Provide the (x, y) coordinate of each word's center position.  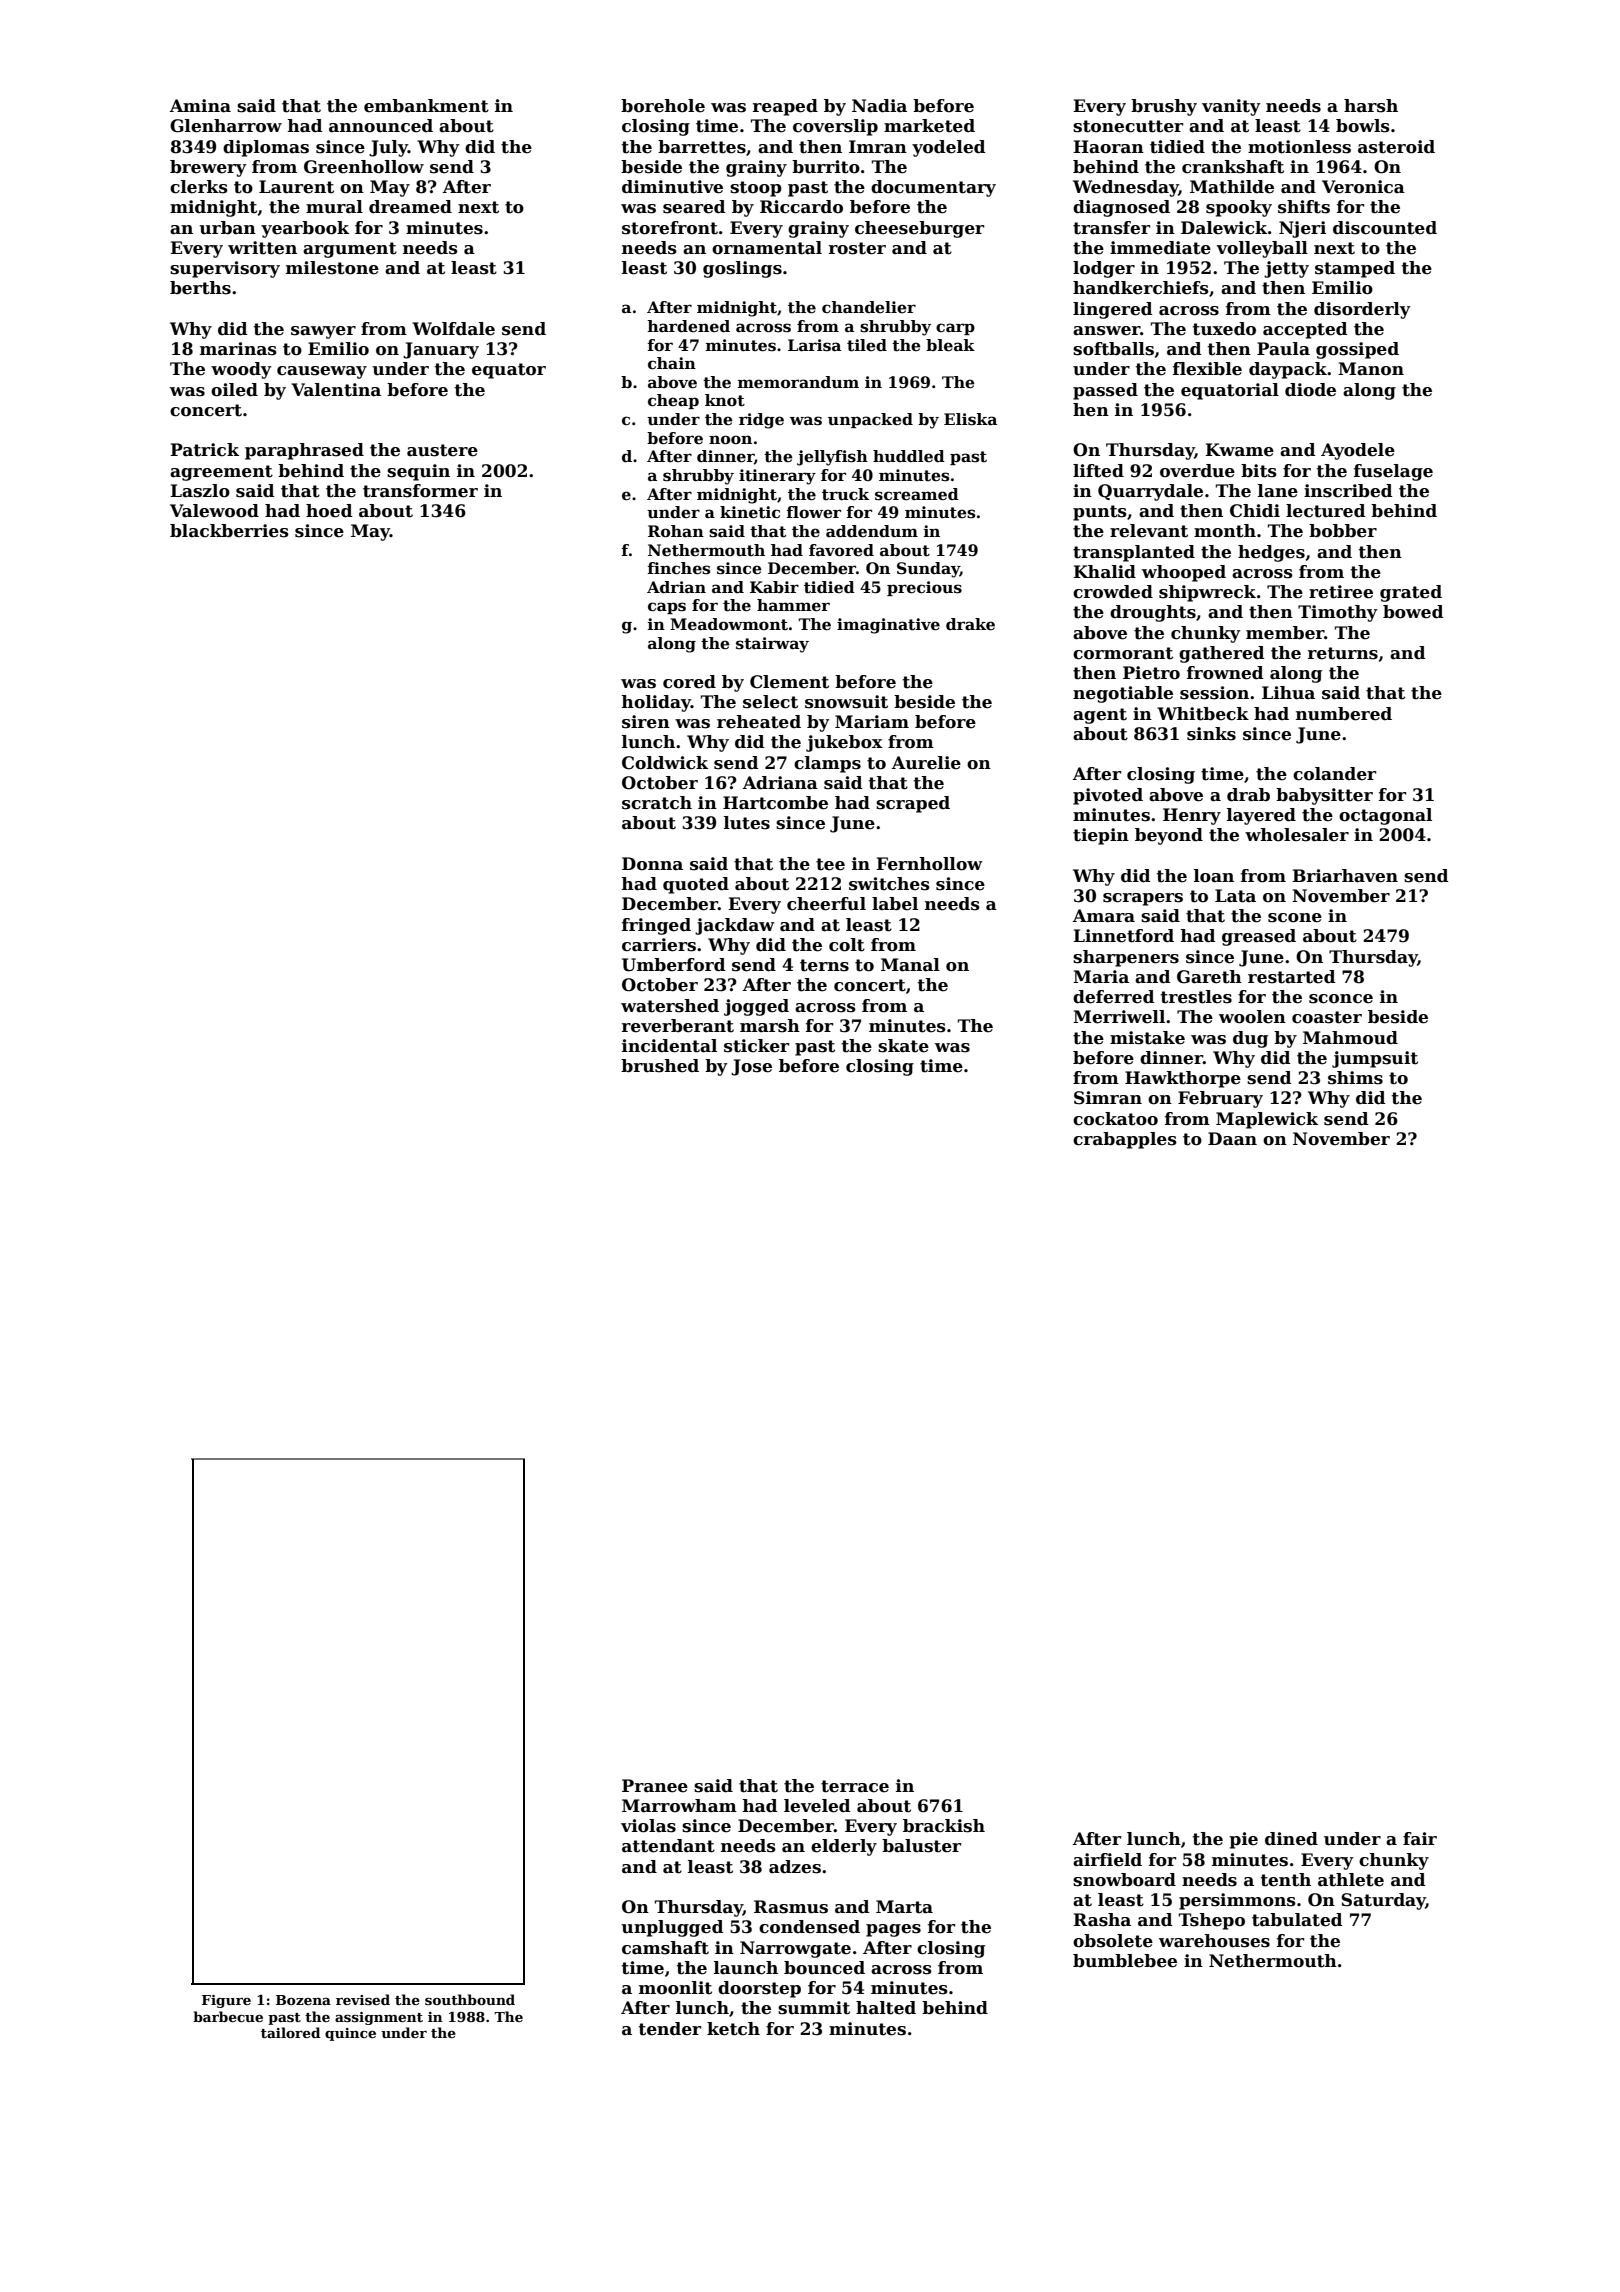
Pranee (655, 1786)
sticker (756, 1046)
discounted (1385, 228)
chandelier (869, 307)
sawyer (323, 332)
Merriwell (1119, 1017)
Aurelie (926, 763)
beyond (1169, 836)
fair (1420, 1839)
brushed (660, 1066)
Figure (226, 2001)
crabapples (1125, 1140)
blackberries (229, 531)
